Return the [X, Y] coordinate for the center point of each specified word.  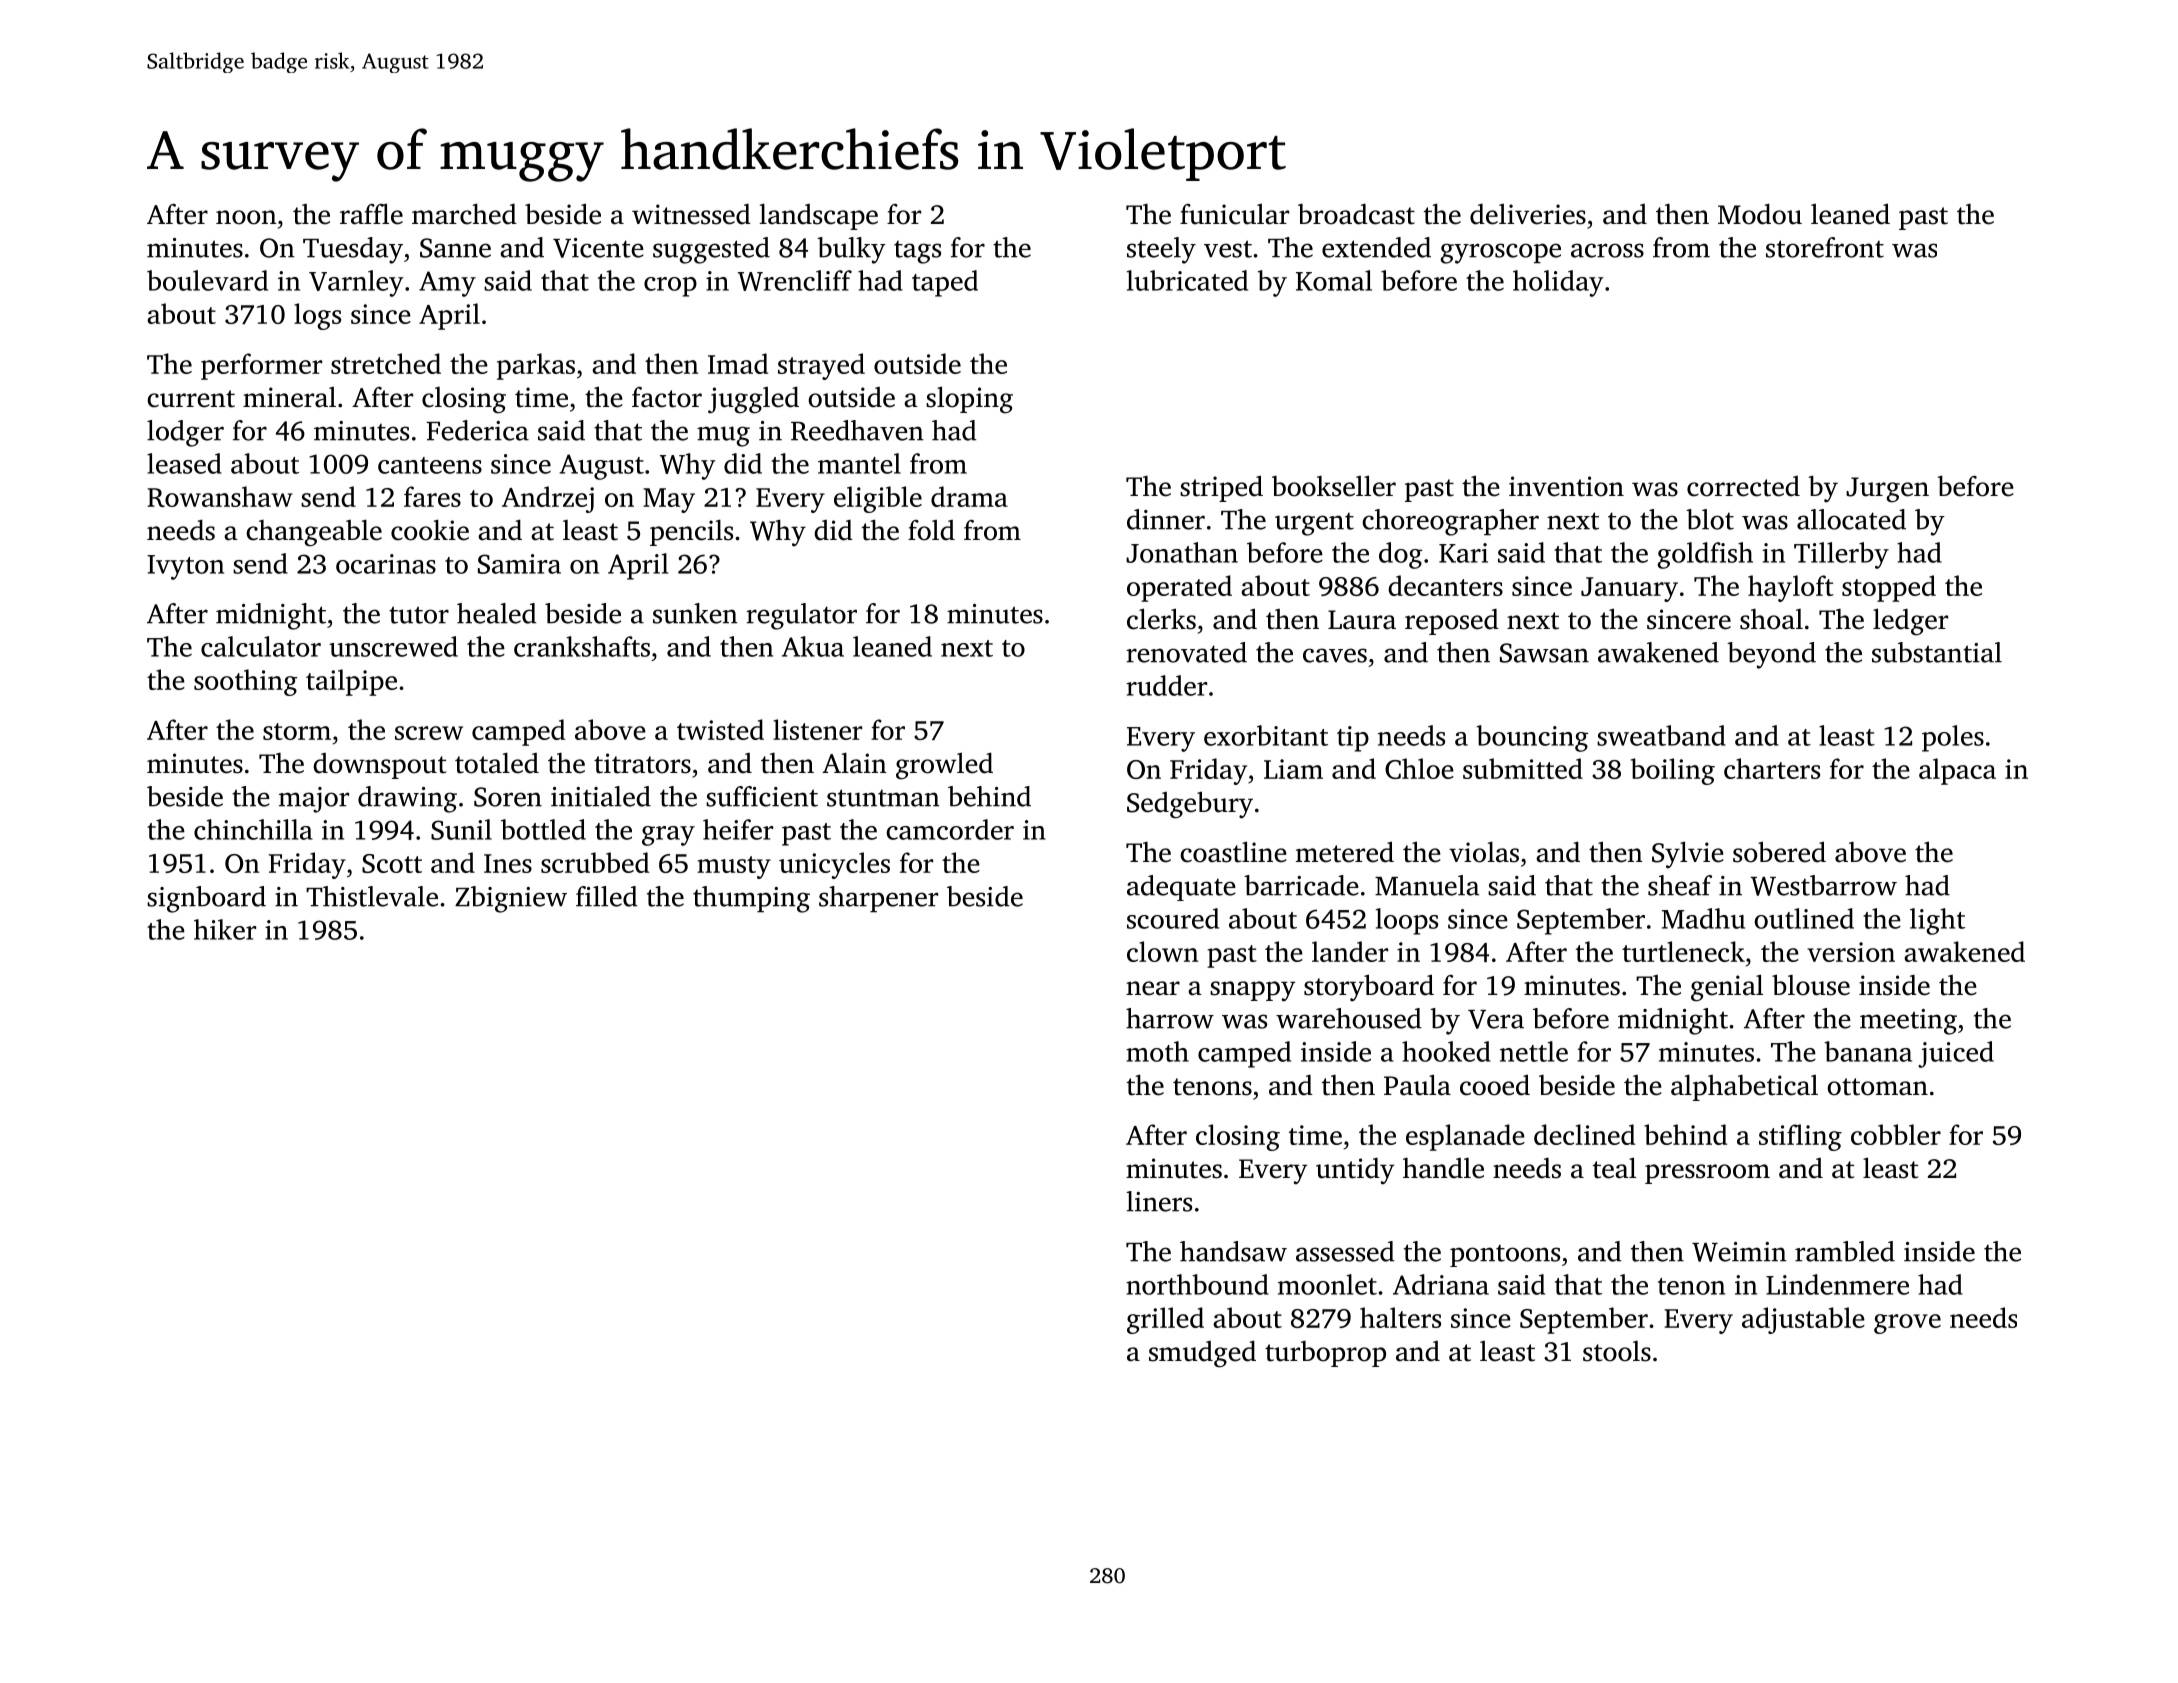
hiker [225, 929]
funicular [1234, 214]
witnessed [691, 214]
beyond [1771, 655]
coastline [1233, 852]
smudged [1202, 1354]
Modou [1760, 214]
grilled [1165, 1320]
